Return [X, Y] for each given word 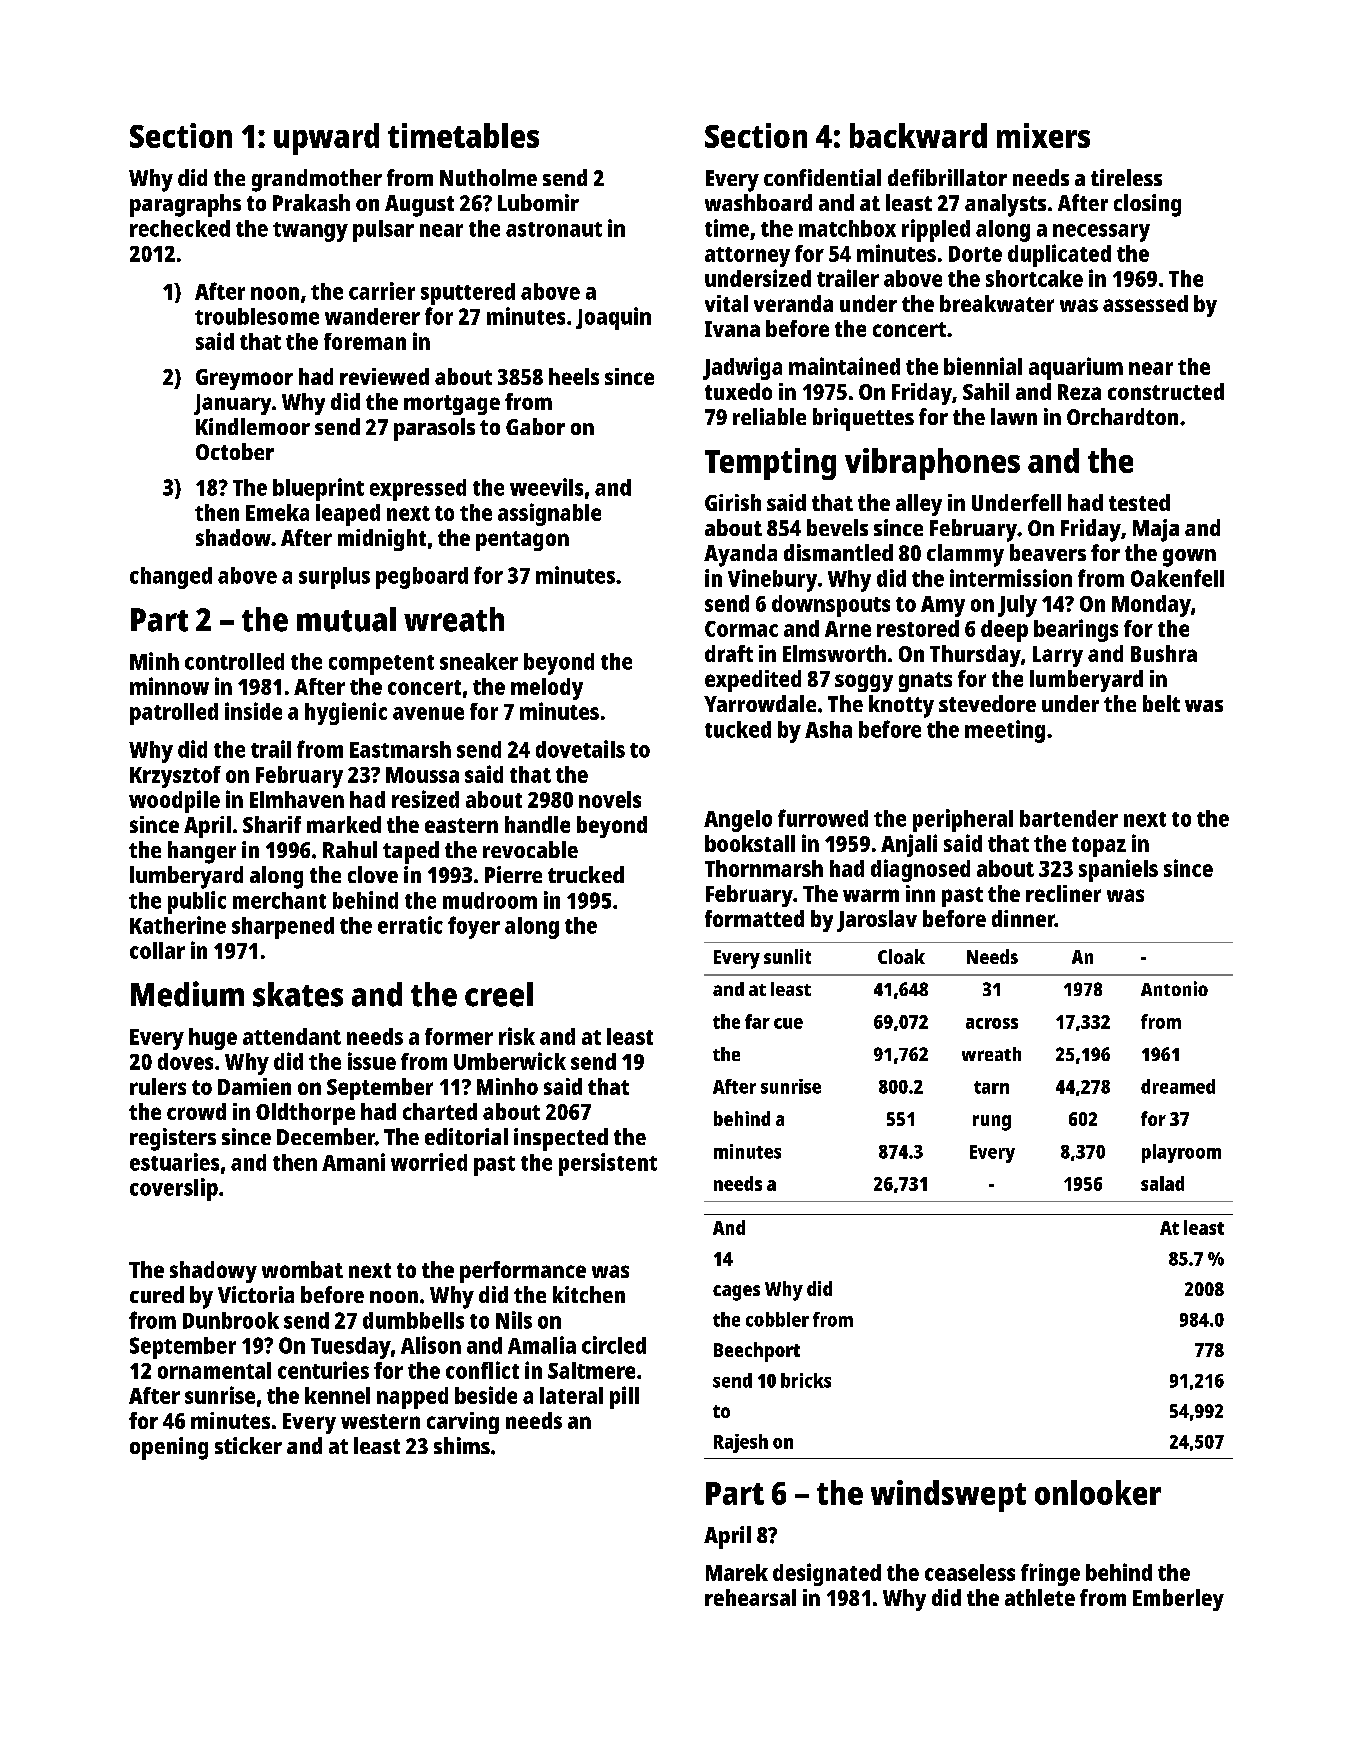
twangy [310, 232]
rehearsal [750, 1597]
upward [326, 139]
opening [169, 1448]
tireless [1126, 177]
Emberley [1178, 1600]
